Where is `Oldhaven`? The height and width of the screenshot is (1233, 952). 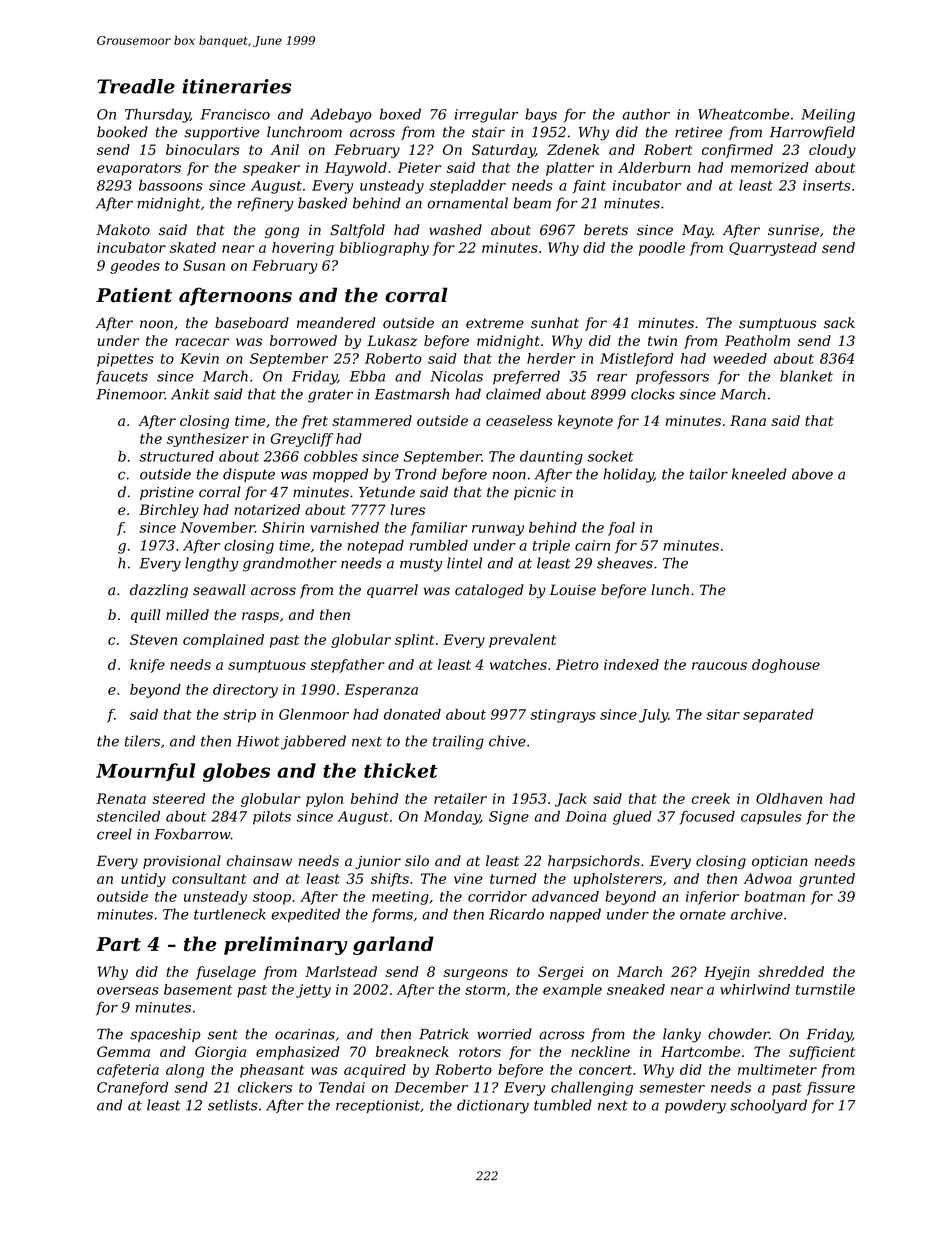 Oldhaven is located at coordinates (789, 798).
